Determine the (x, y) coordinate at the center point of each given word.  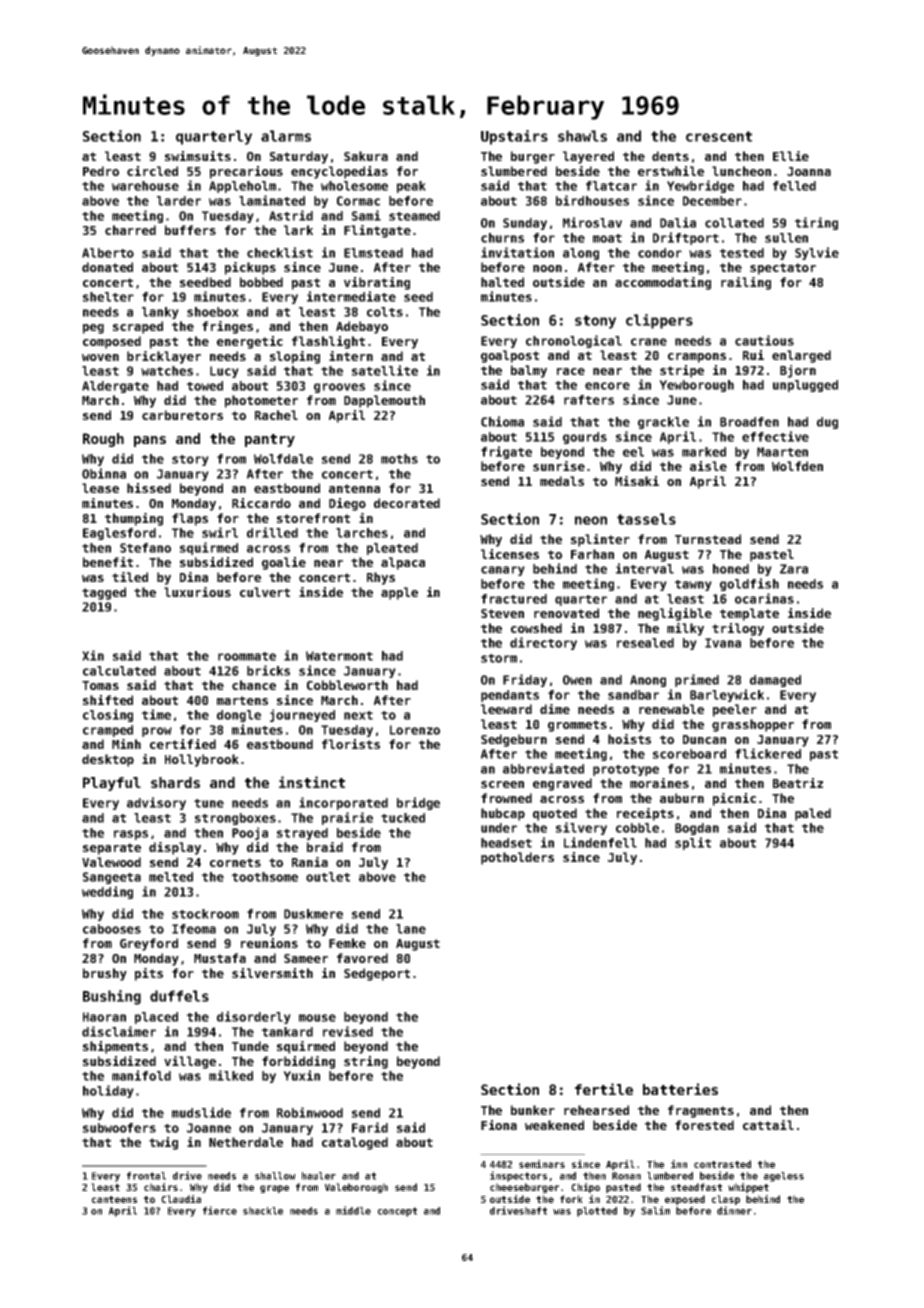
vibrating (377, 283)
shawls (582, 136)
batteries (680, 1089)
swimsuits (198, 156)
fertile (604, 1089)
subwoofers (119, 1128)
